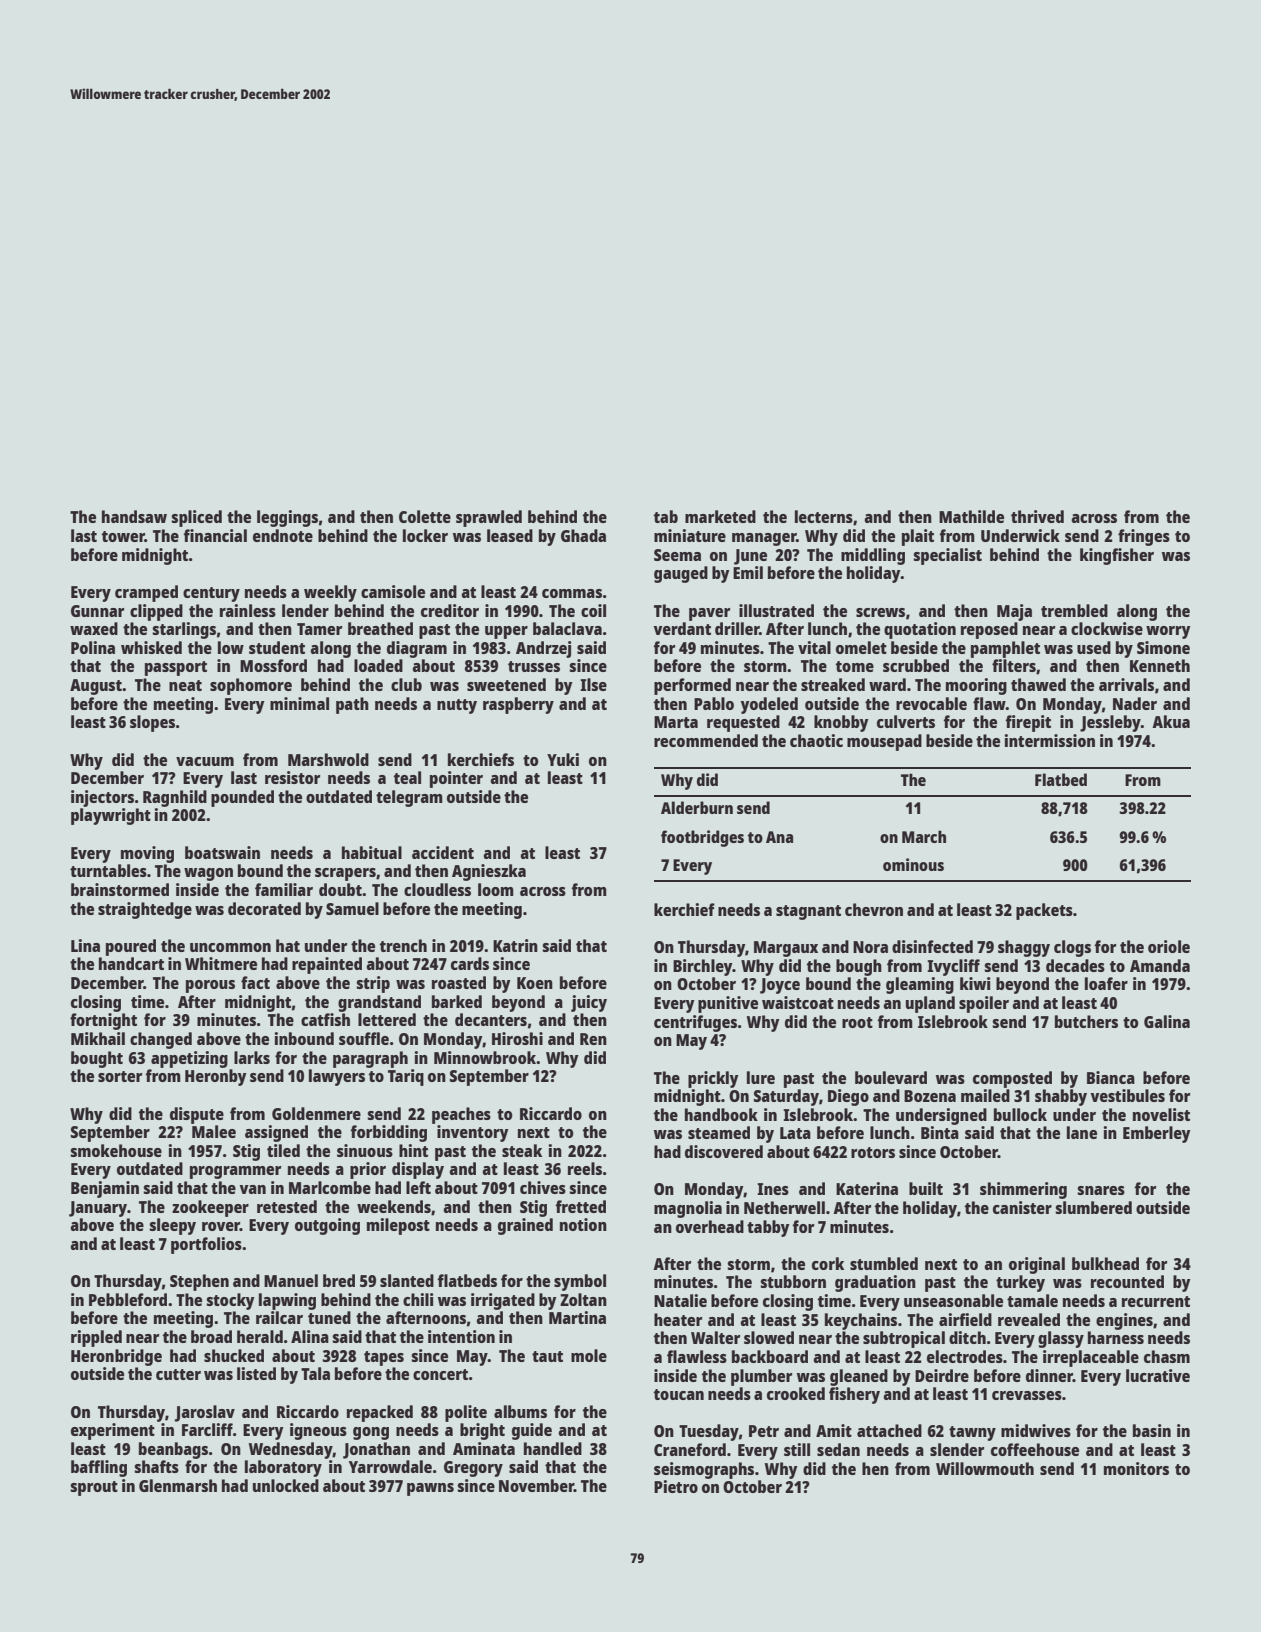 This screenshot has width=1261, height=1632. I want to click on Kenneth, so click(1160, 665).
